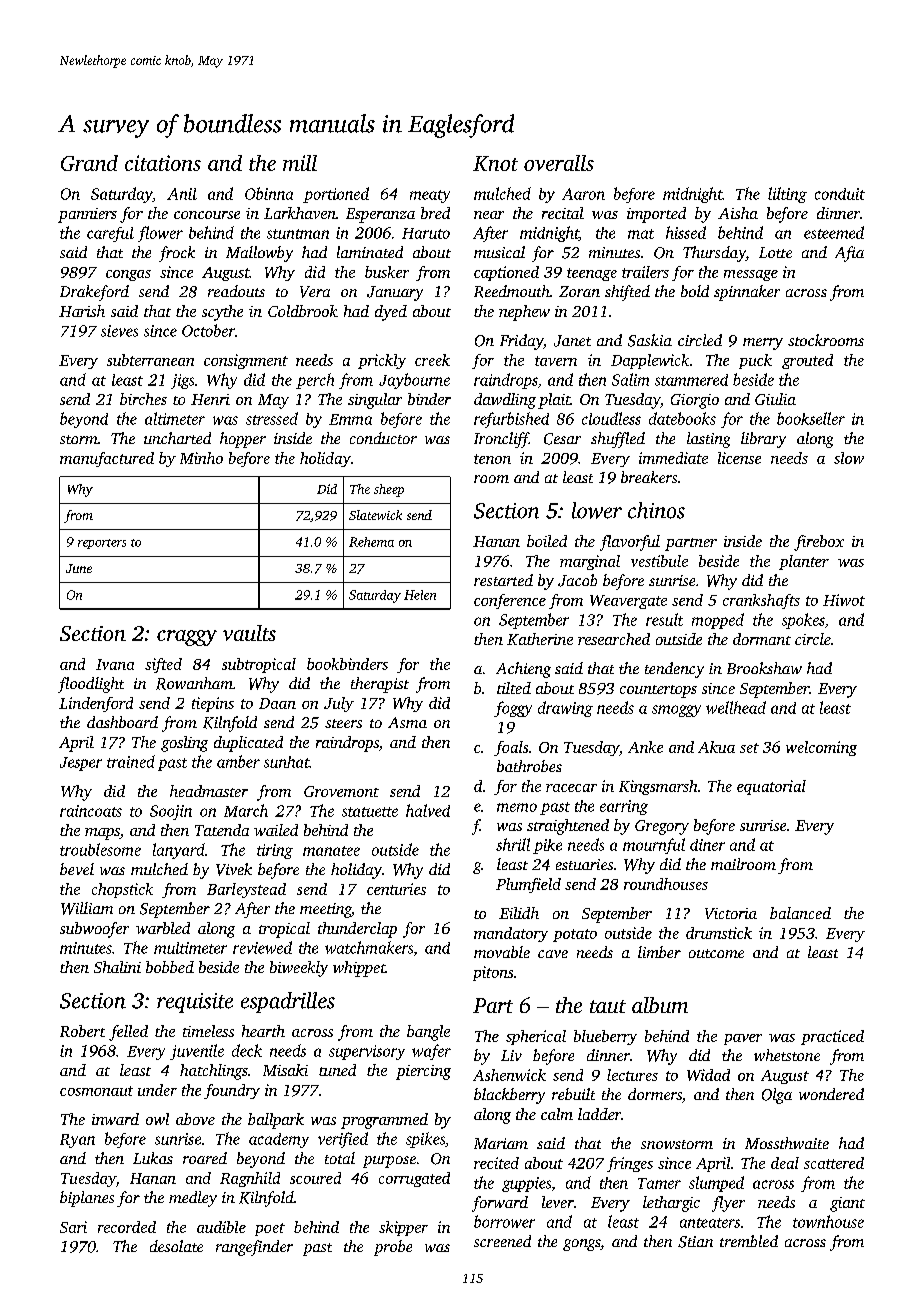  I want to click on Stian, so click(695, 1242).
